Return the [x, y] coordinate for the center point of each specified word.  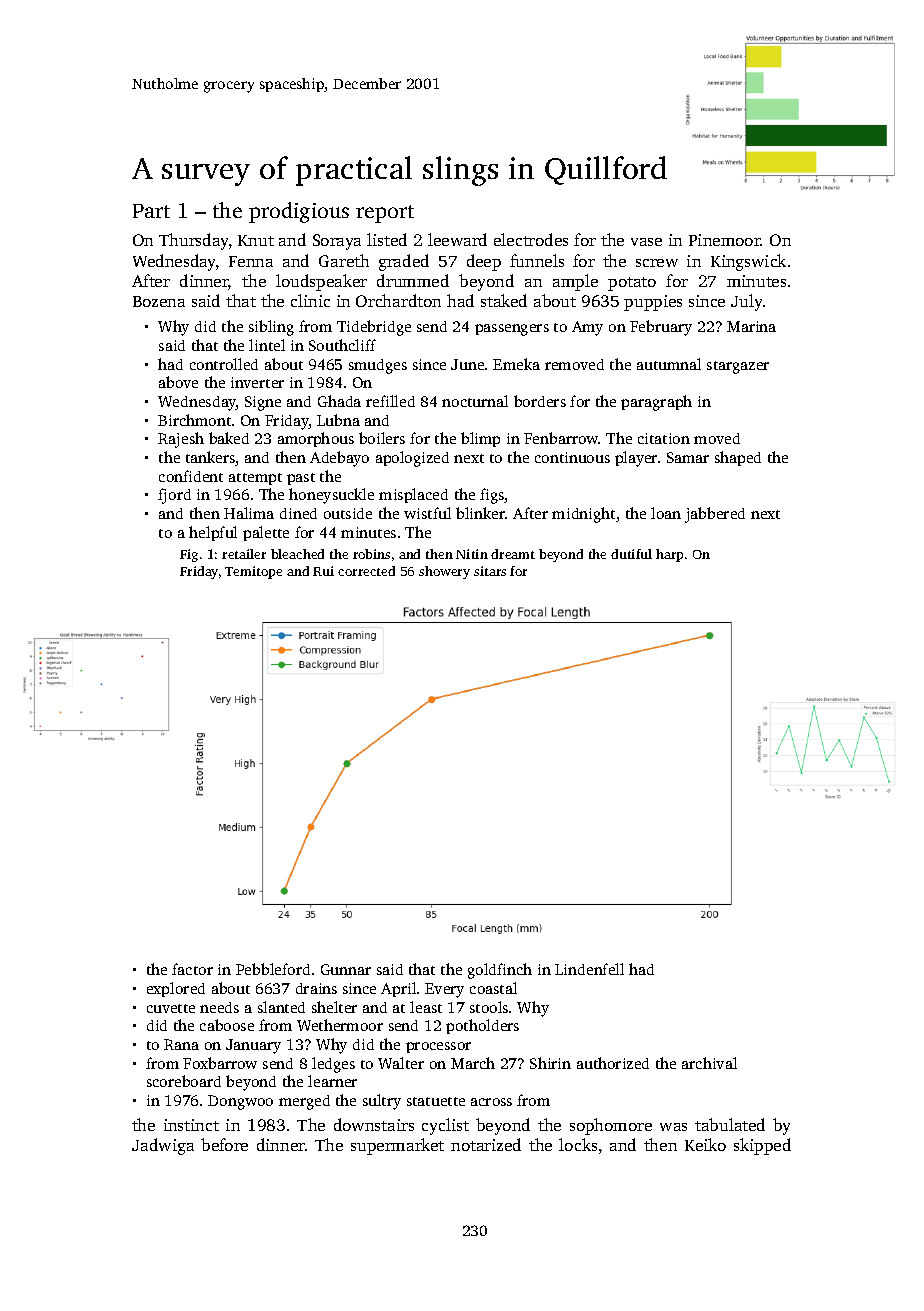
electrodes [531, 239]
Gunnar [346, 969]
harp [669, 555]
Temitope [253, 572]
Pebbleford [273, 969]
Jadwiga [163, 1146]
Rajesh [181, 440]
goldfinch [500, 971]
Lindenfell [589, 969]
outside [348, 513]
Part [151, 211]
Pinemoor [725, 240]
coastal [493, 988]
